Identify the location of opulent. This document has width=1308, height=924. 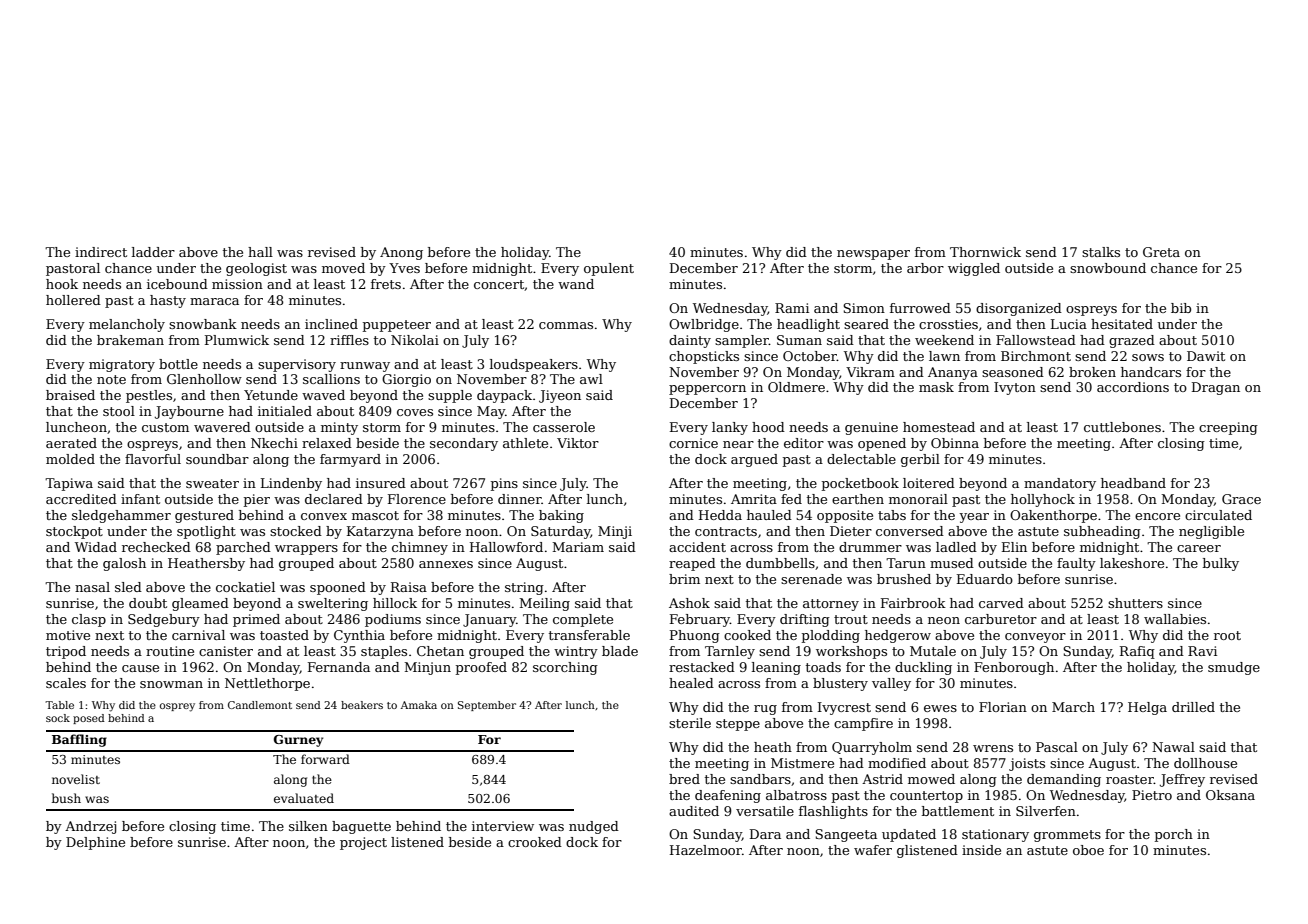
(609, 269).
